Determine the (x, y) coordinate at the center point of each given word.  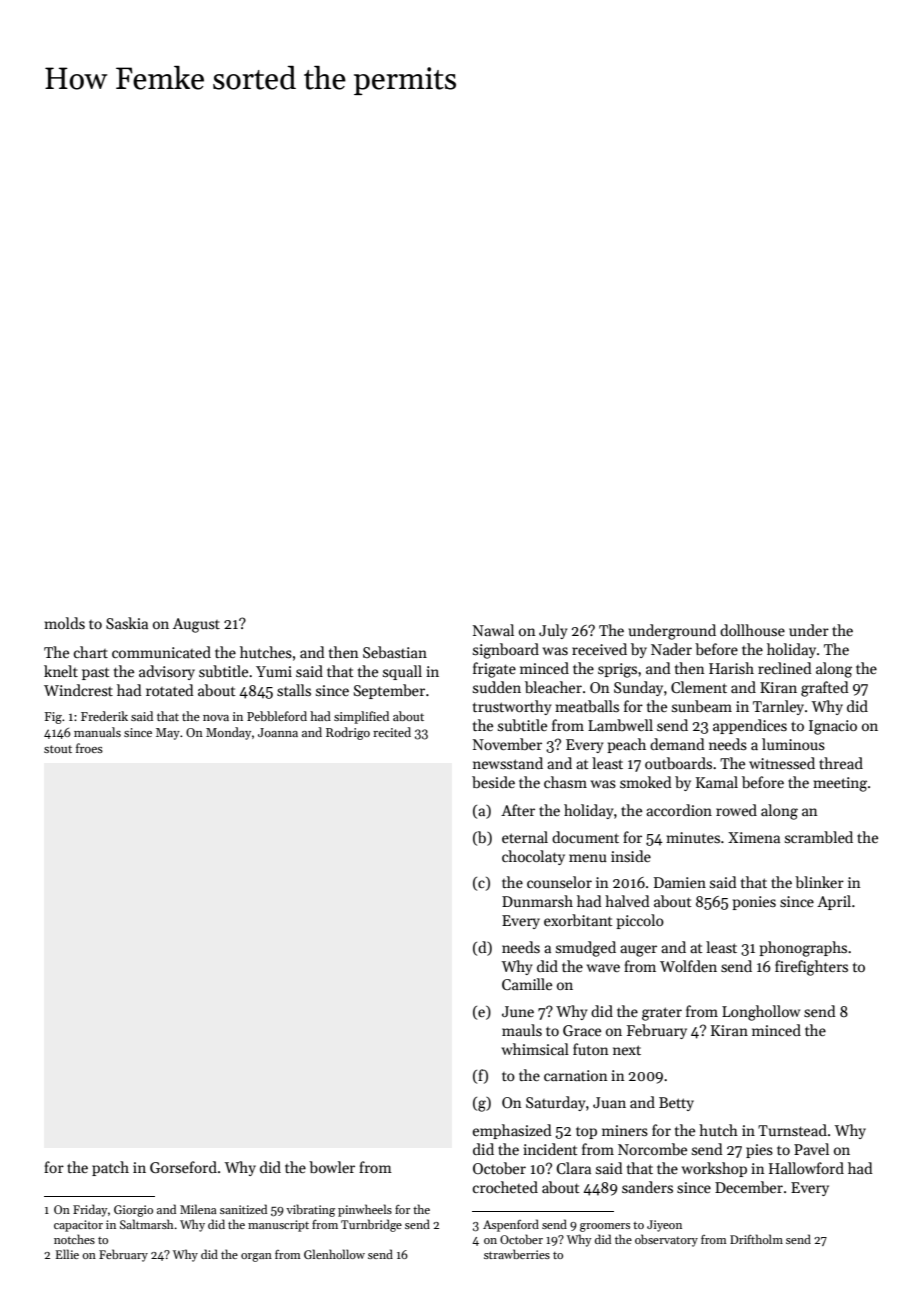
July (553, 631)
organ (256, 1257)
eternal (525, 837)
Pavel (811, 1149)
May (168, 734)
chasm (565, 782)
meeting (840, 784)
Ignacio (833, 727)
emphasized (512, 1131)
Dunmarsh (537, 901)
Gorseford (183, 1167)
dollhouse (752, 630)
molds (64, 623)
